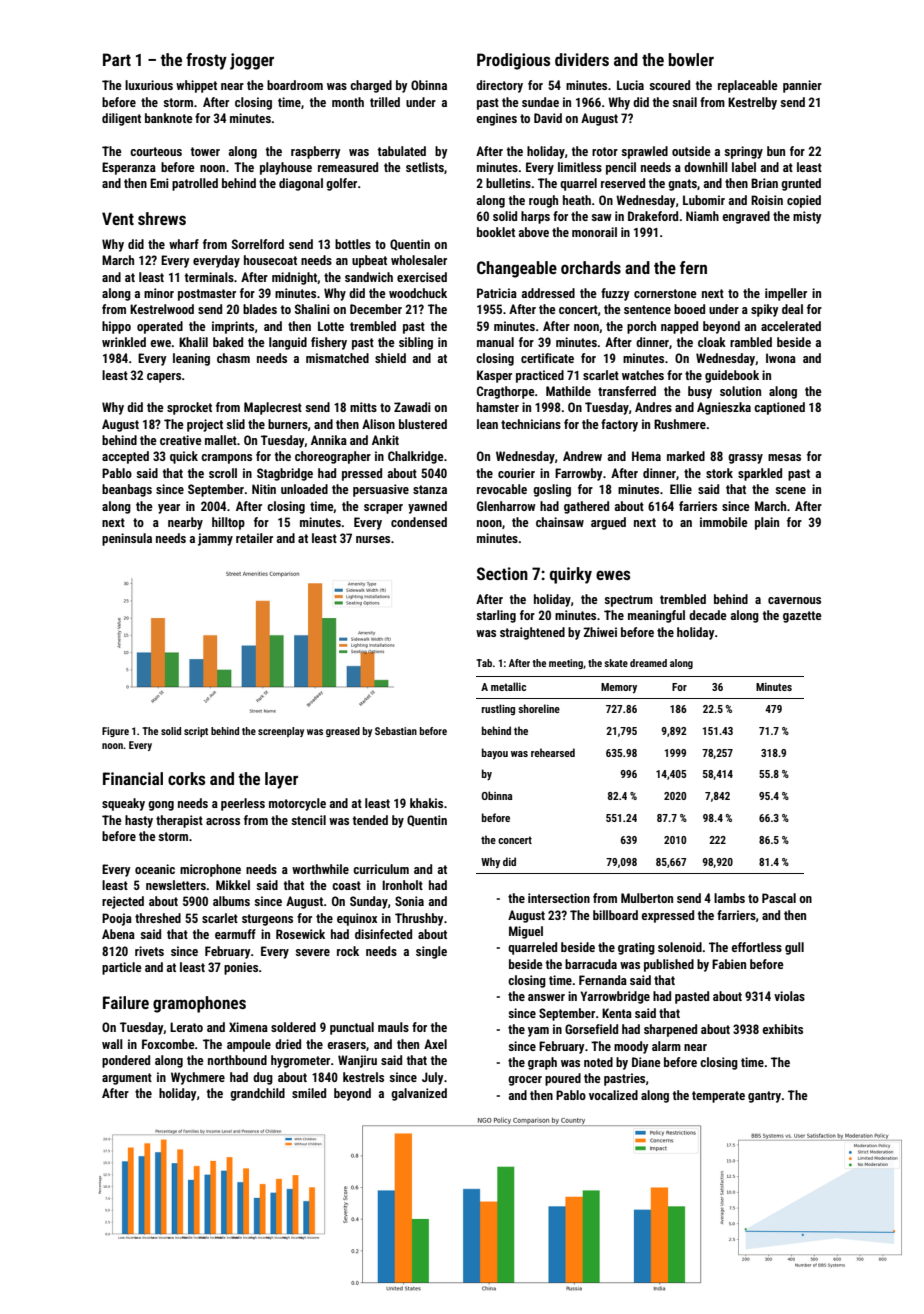 The height and width of the screenshot is (1314, 924). What do you see at coordinates (257, 1094) in the screenshot?
I see `grandchild` at bounding box center [257, 1094].
